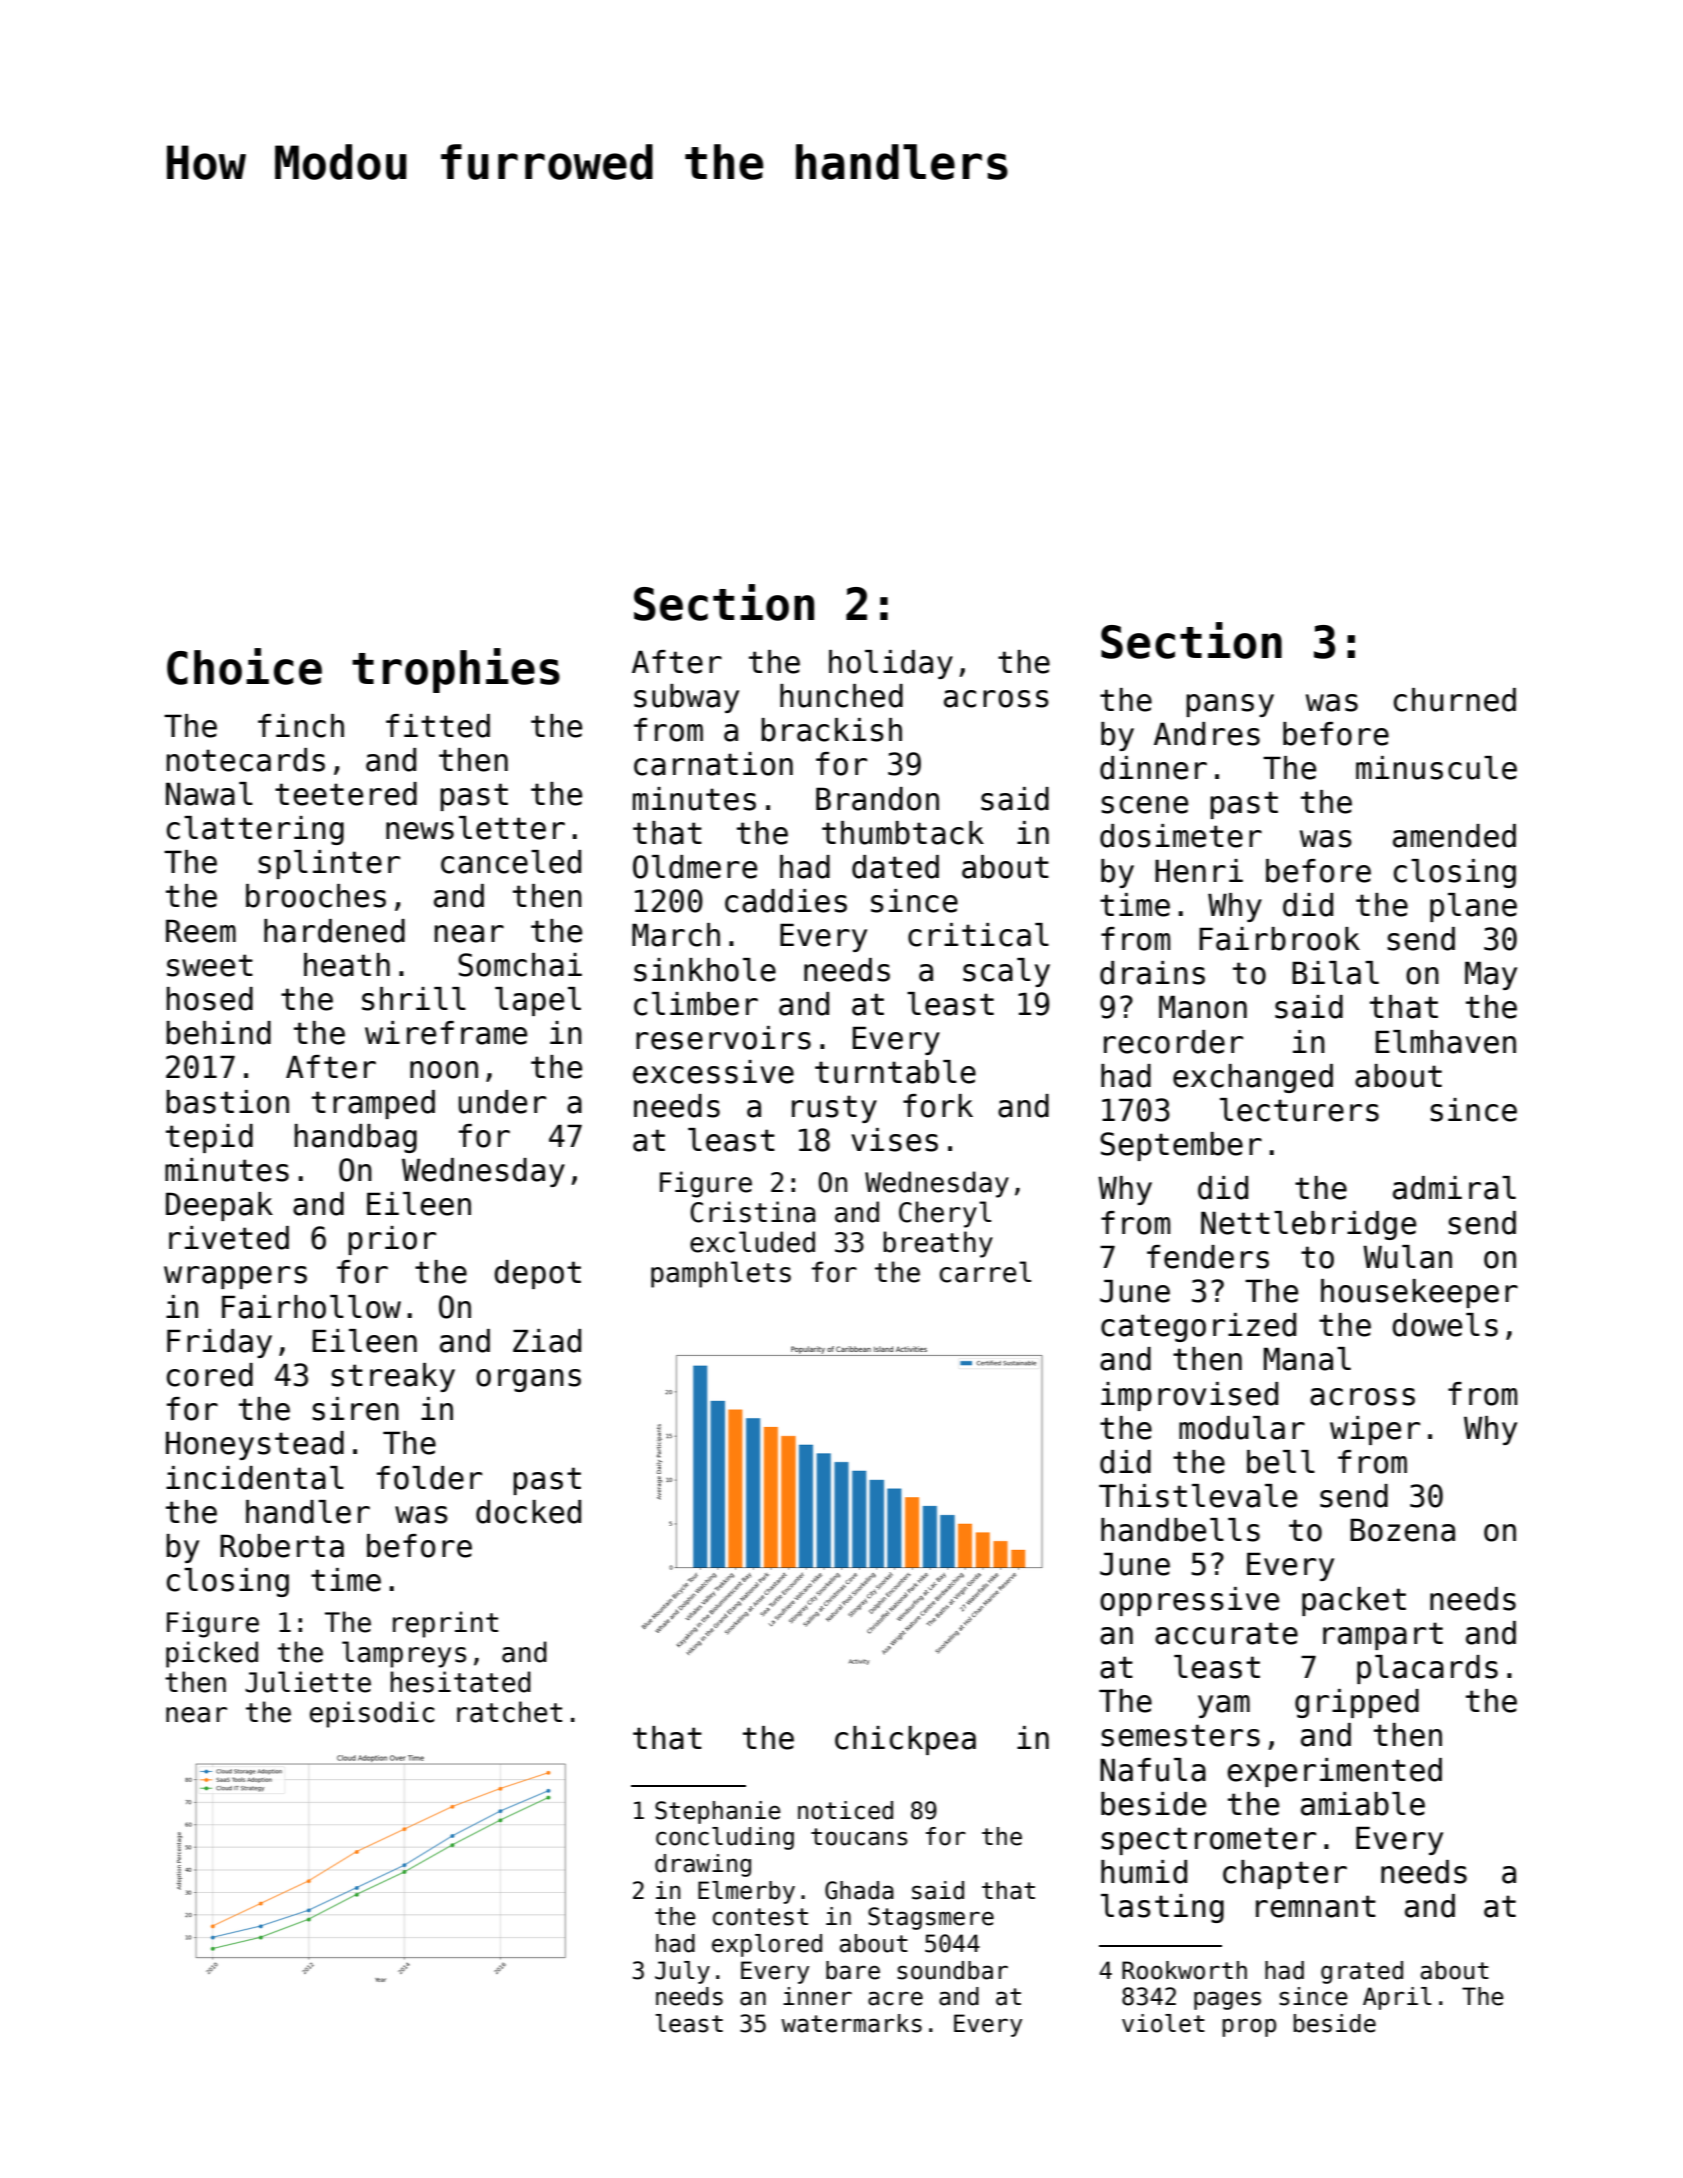  I want to click on Juliette, so click(308, 1682).
